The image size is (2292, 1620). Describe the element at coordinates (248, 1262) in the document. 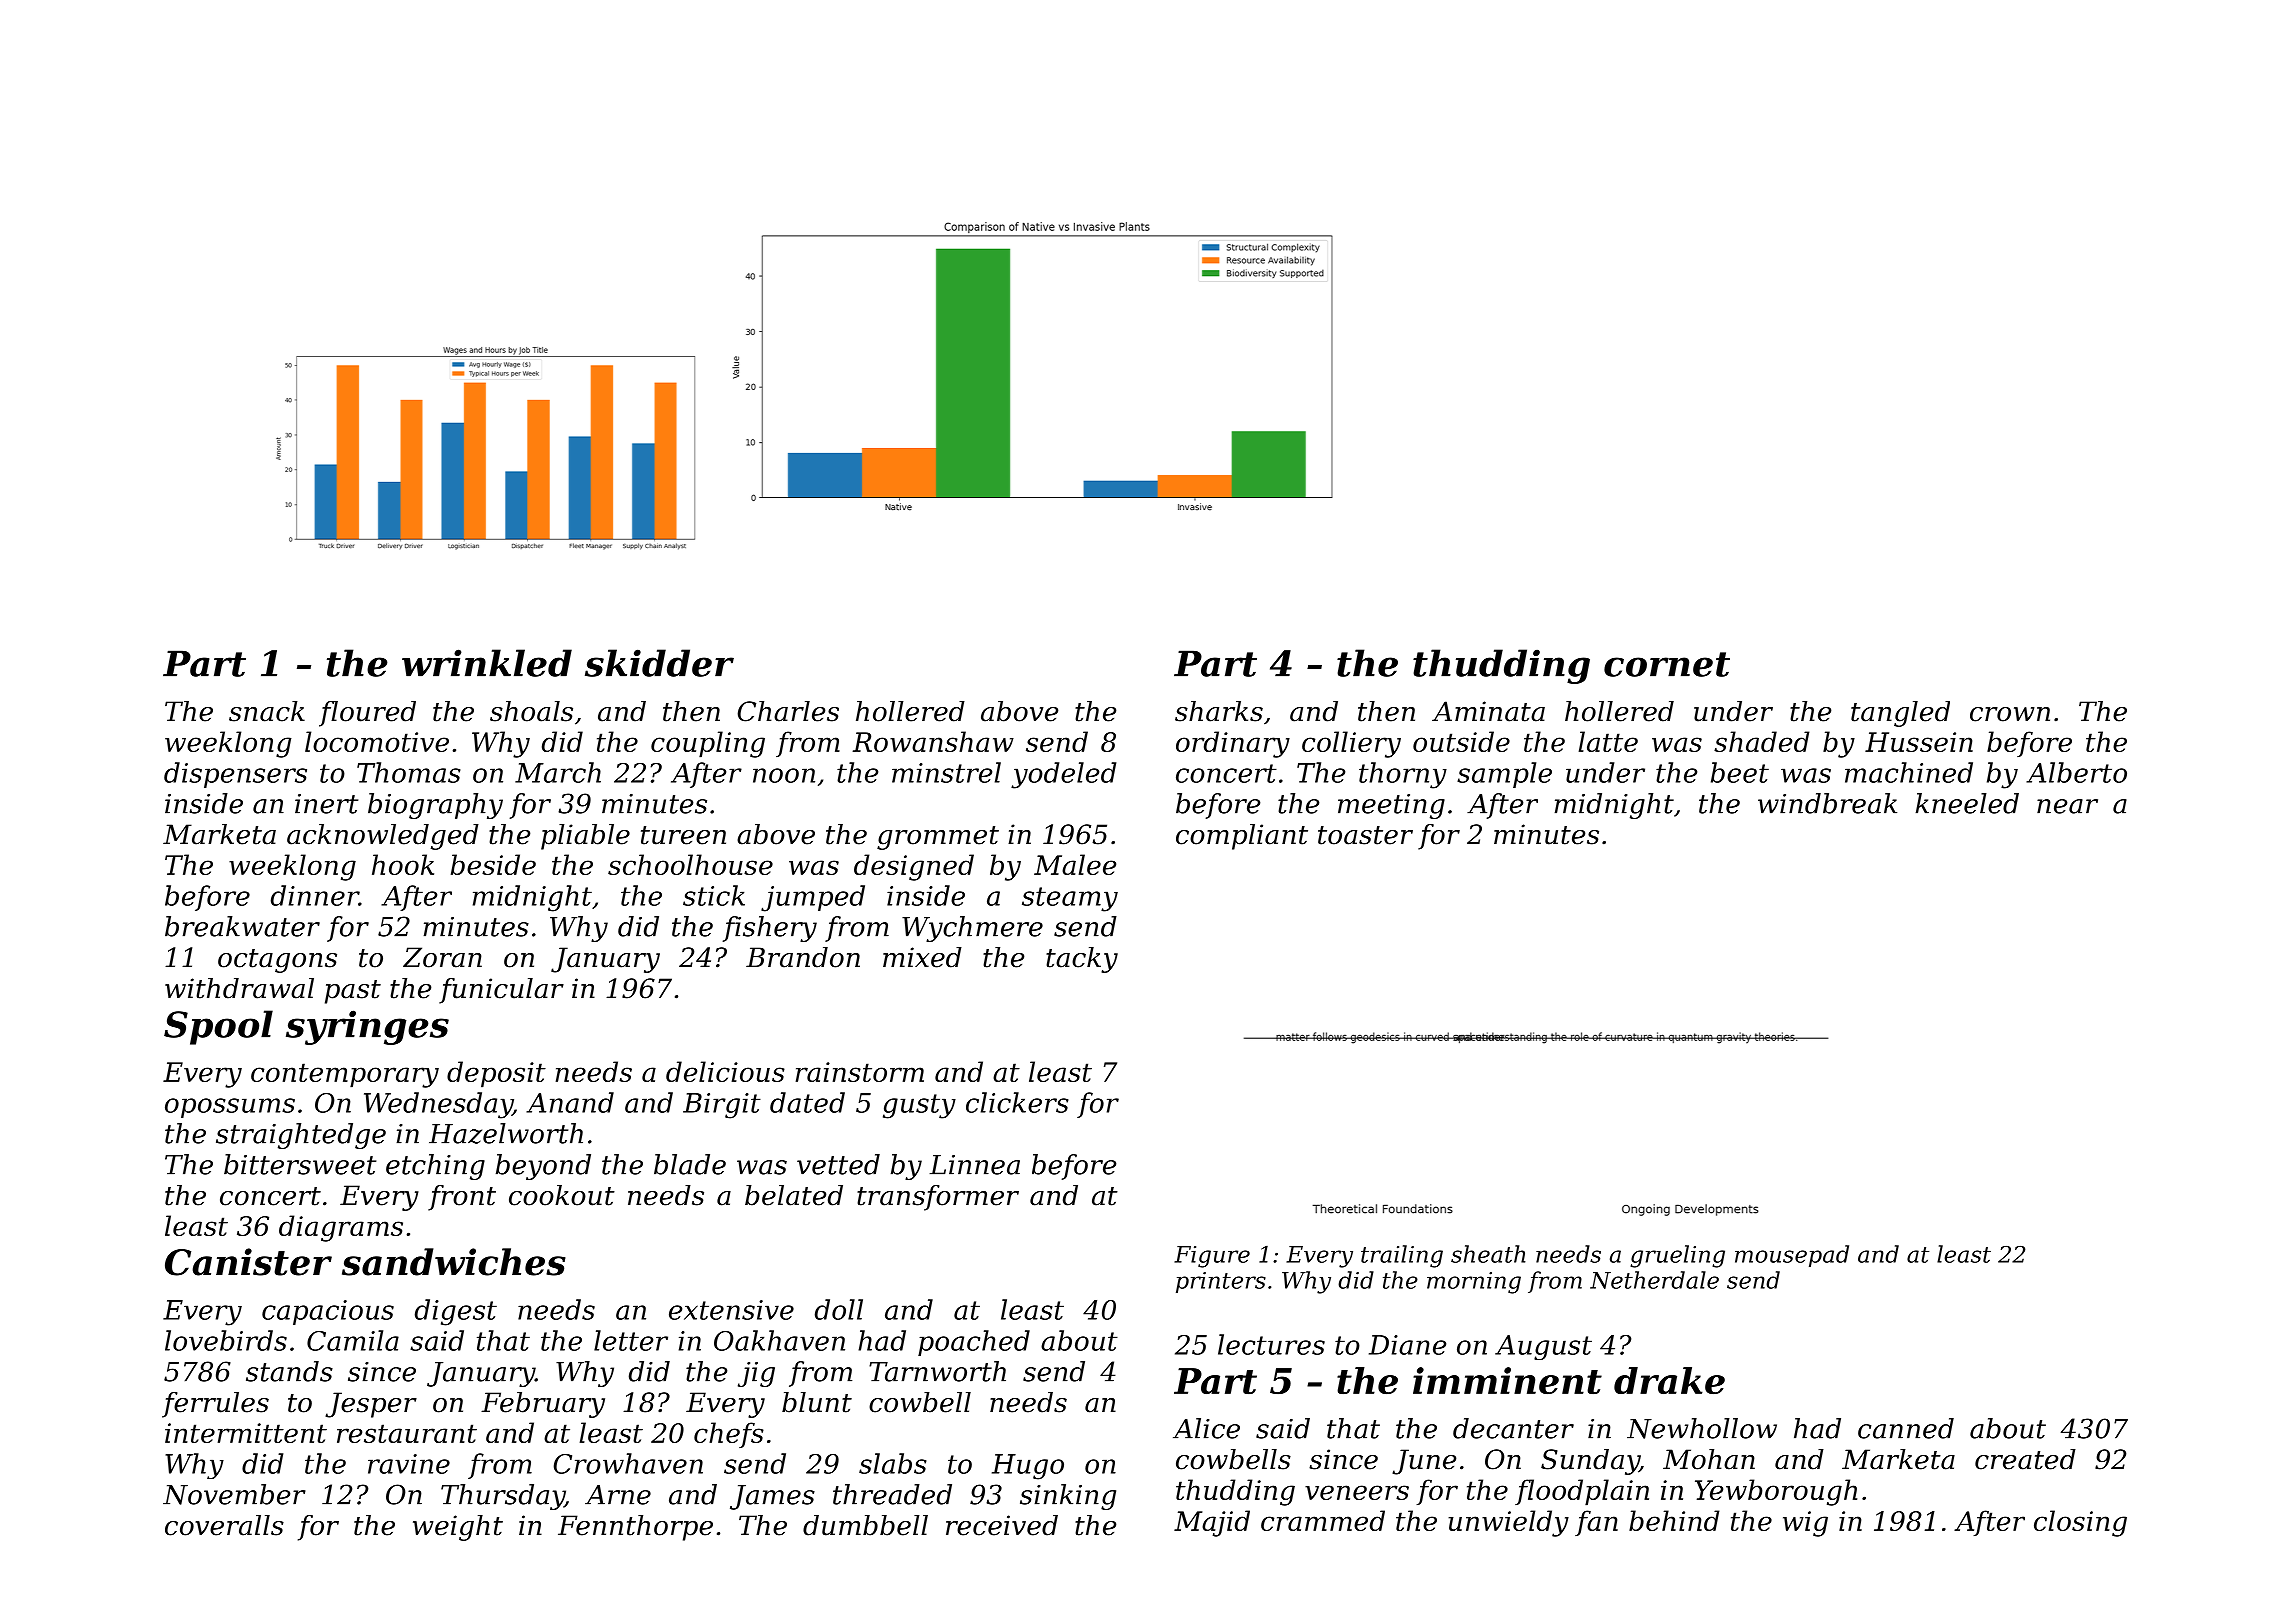

I see `Canister` at that location.
